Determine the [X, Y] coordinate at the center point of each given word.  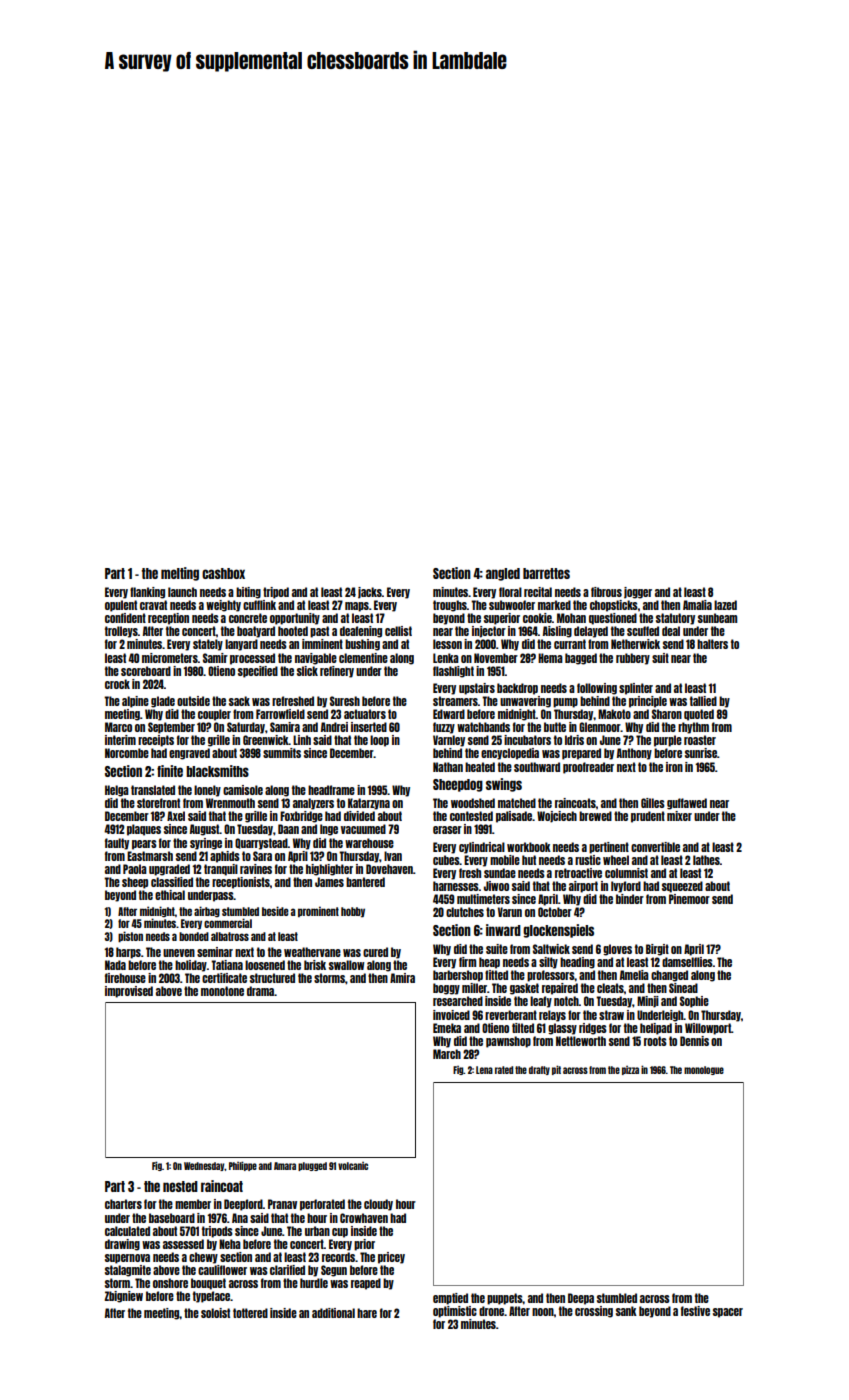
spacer [728, 1313]
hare [367, 1313]
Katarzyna [369, 804]
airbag [207, 911]
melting [180, 574]
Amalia [697, 605]
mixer [679, 816]
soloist [215, 1313]
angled [503, 574]
